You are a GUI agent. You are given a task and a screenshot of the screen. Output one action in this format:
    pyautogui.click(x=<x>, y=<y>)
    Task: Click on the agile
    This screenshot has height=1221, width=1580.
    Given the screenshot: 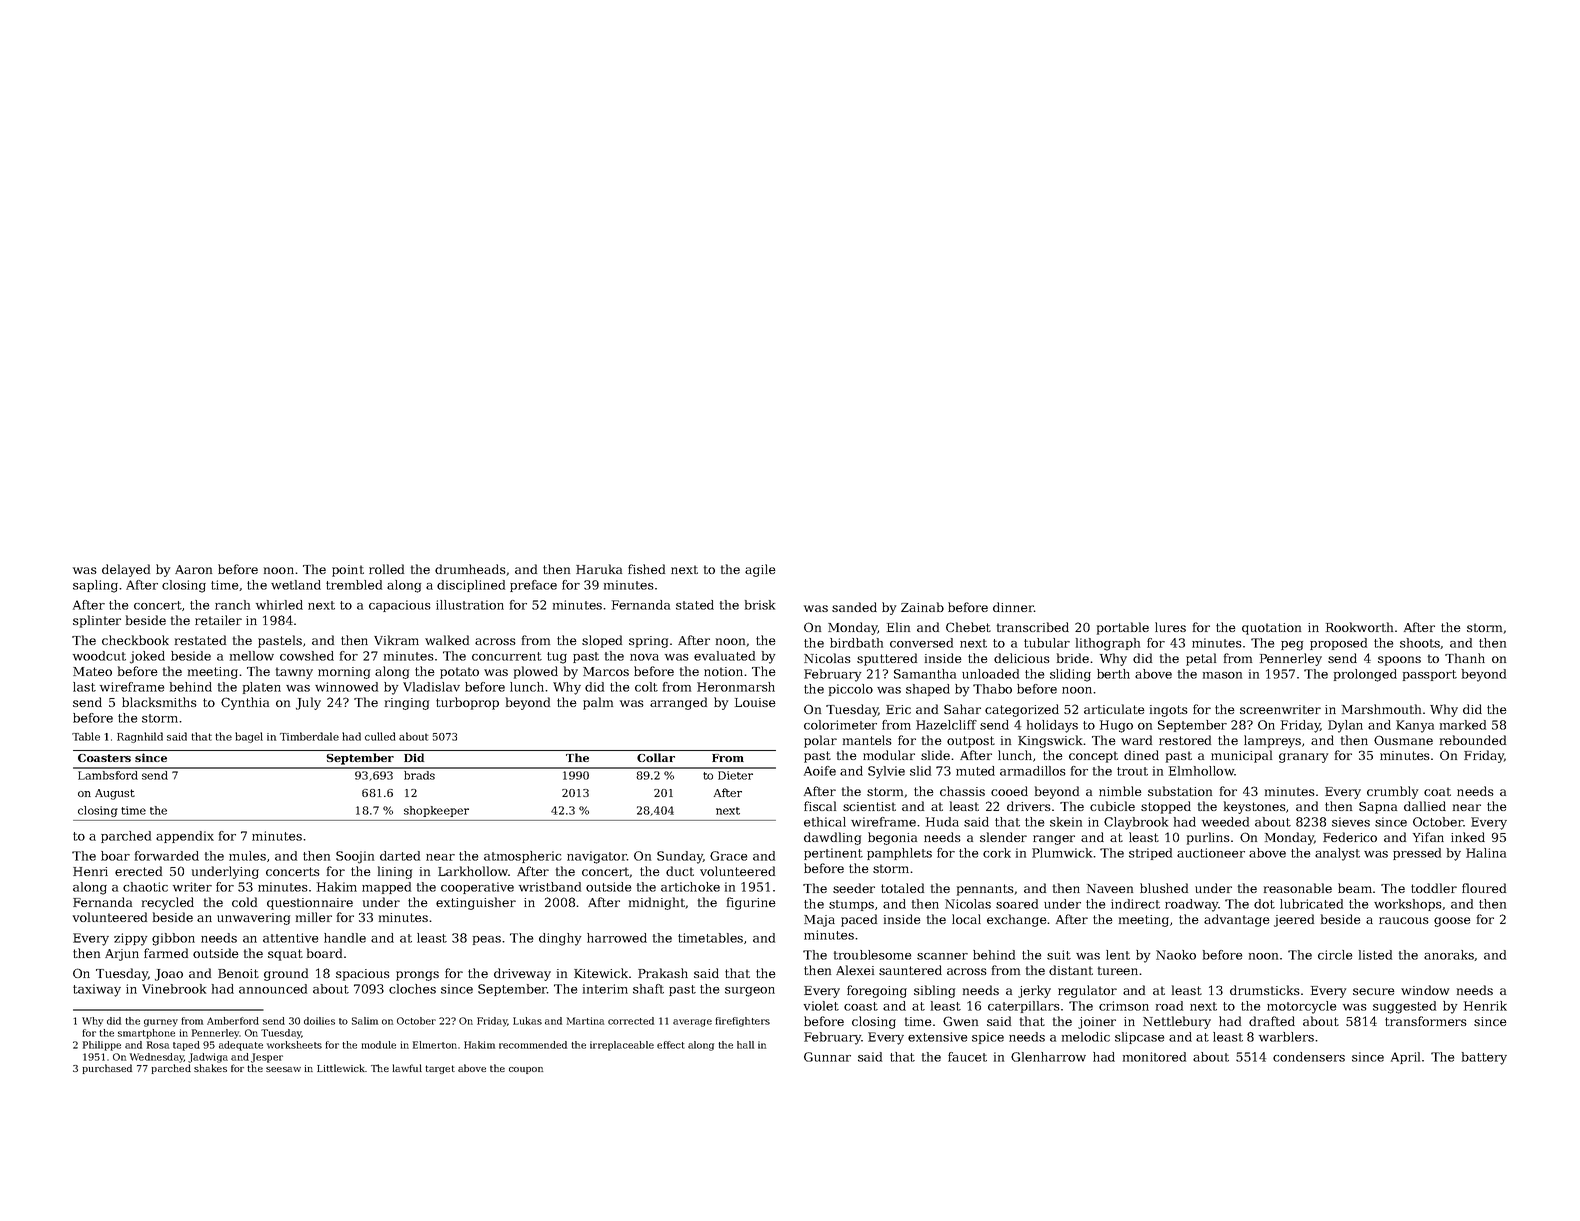 What is the action you would take?
    pyautogui.click(x=760, y=570)
